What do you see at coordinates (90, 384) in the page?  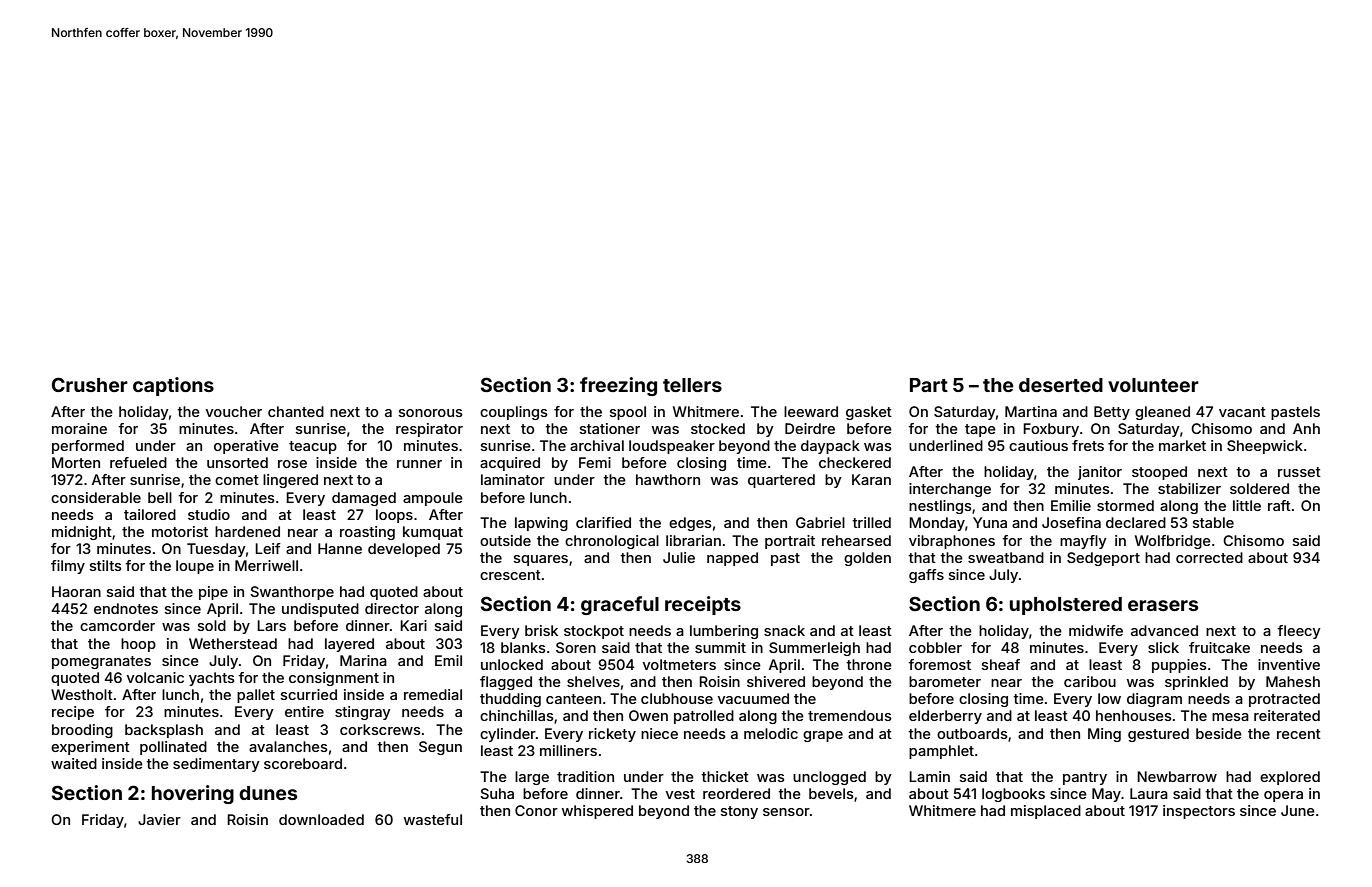 I see `Crusher` at bounding box center [90, 384].
